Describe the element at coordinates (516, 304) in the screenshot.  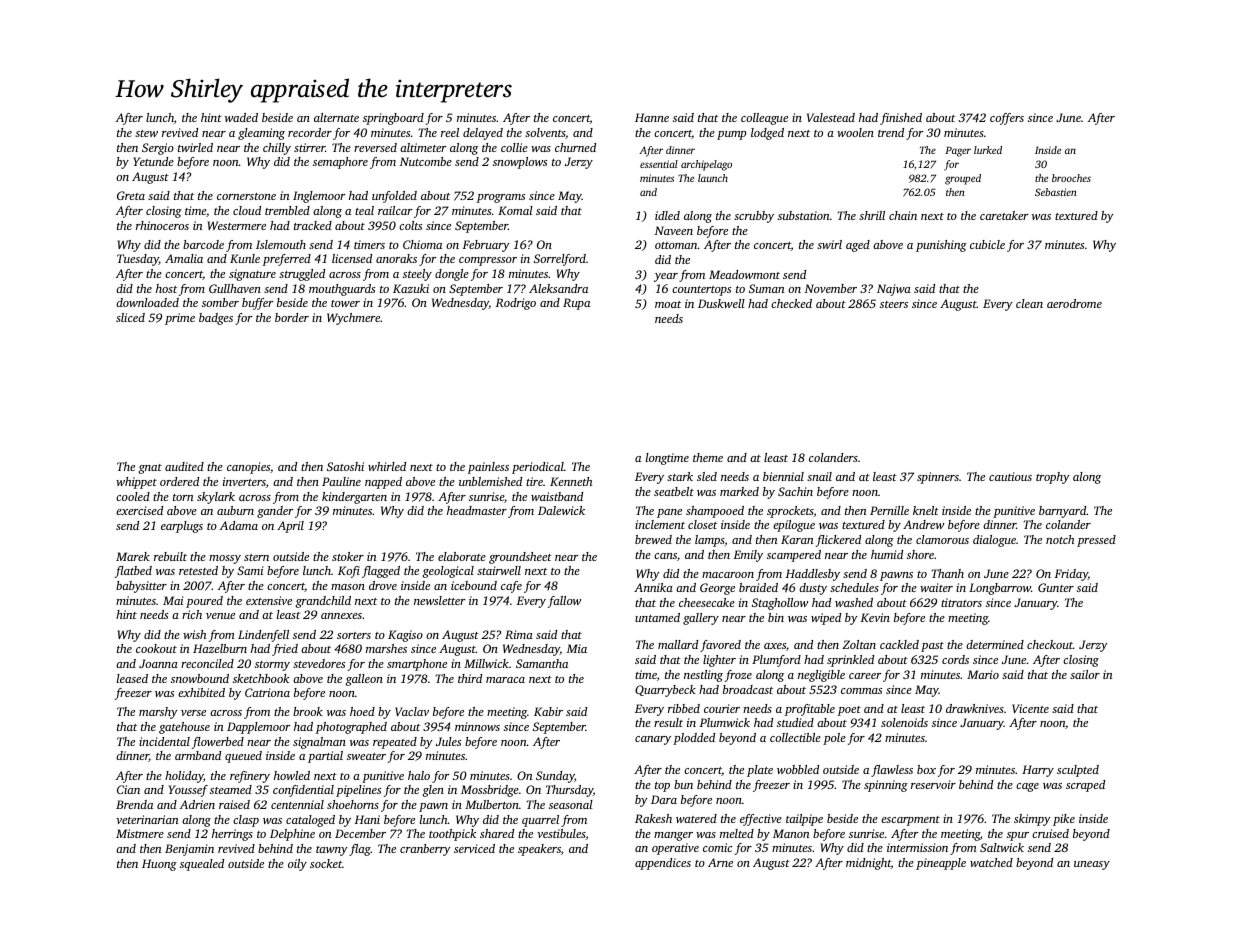
I see `Rodrigo` at that location.
